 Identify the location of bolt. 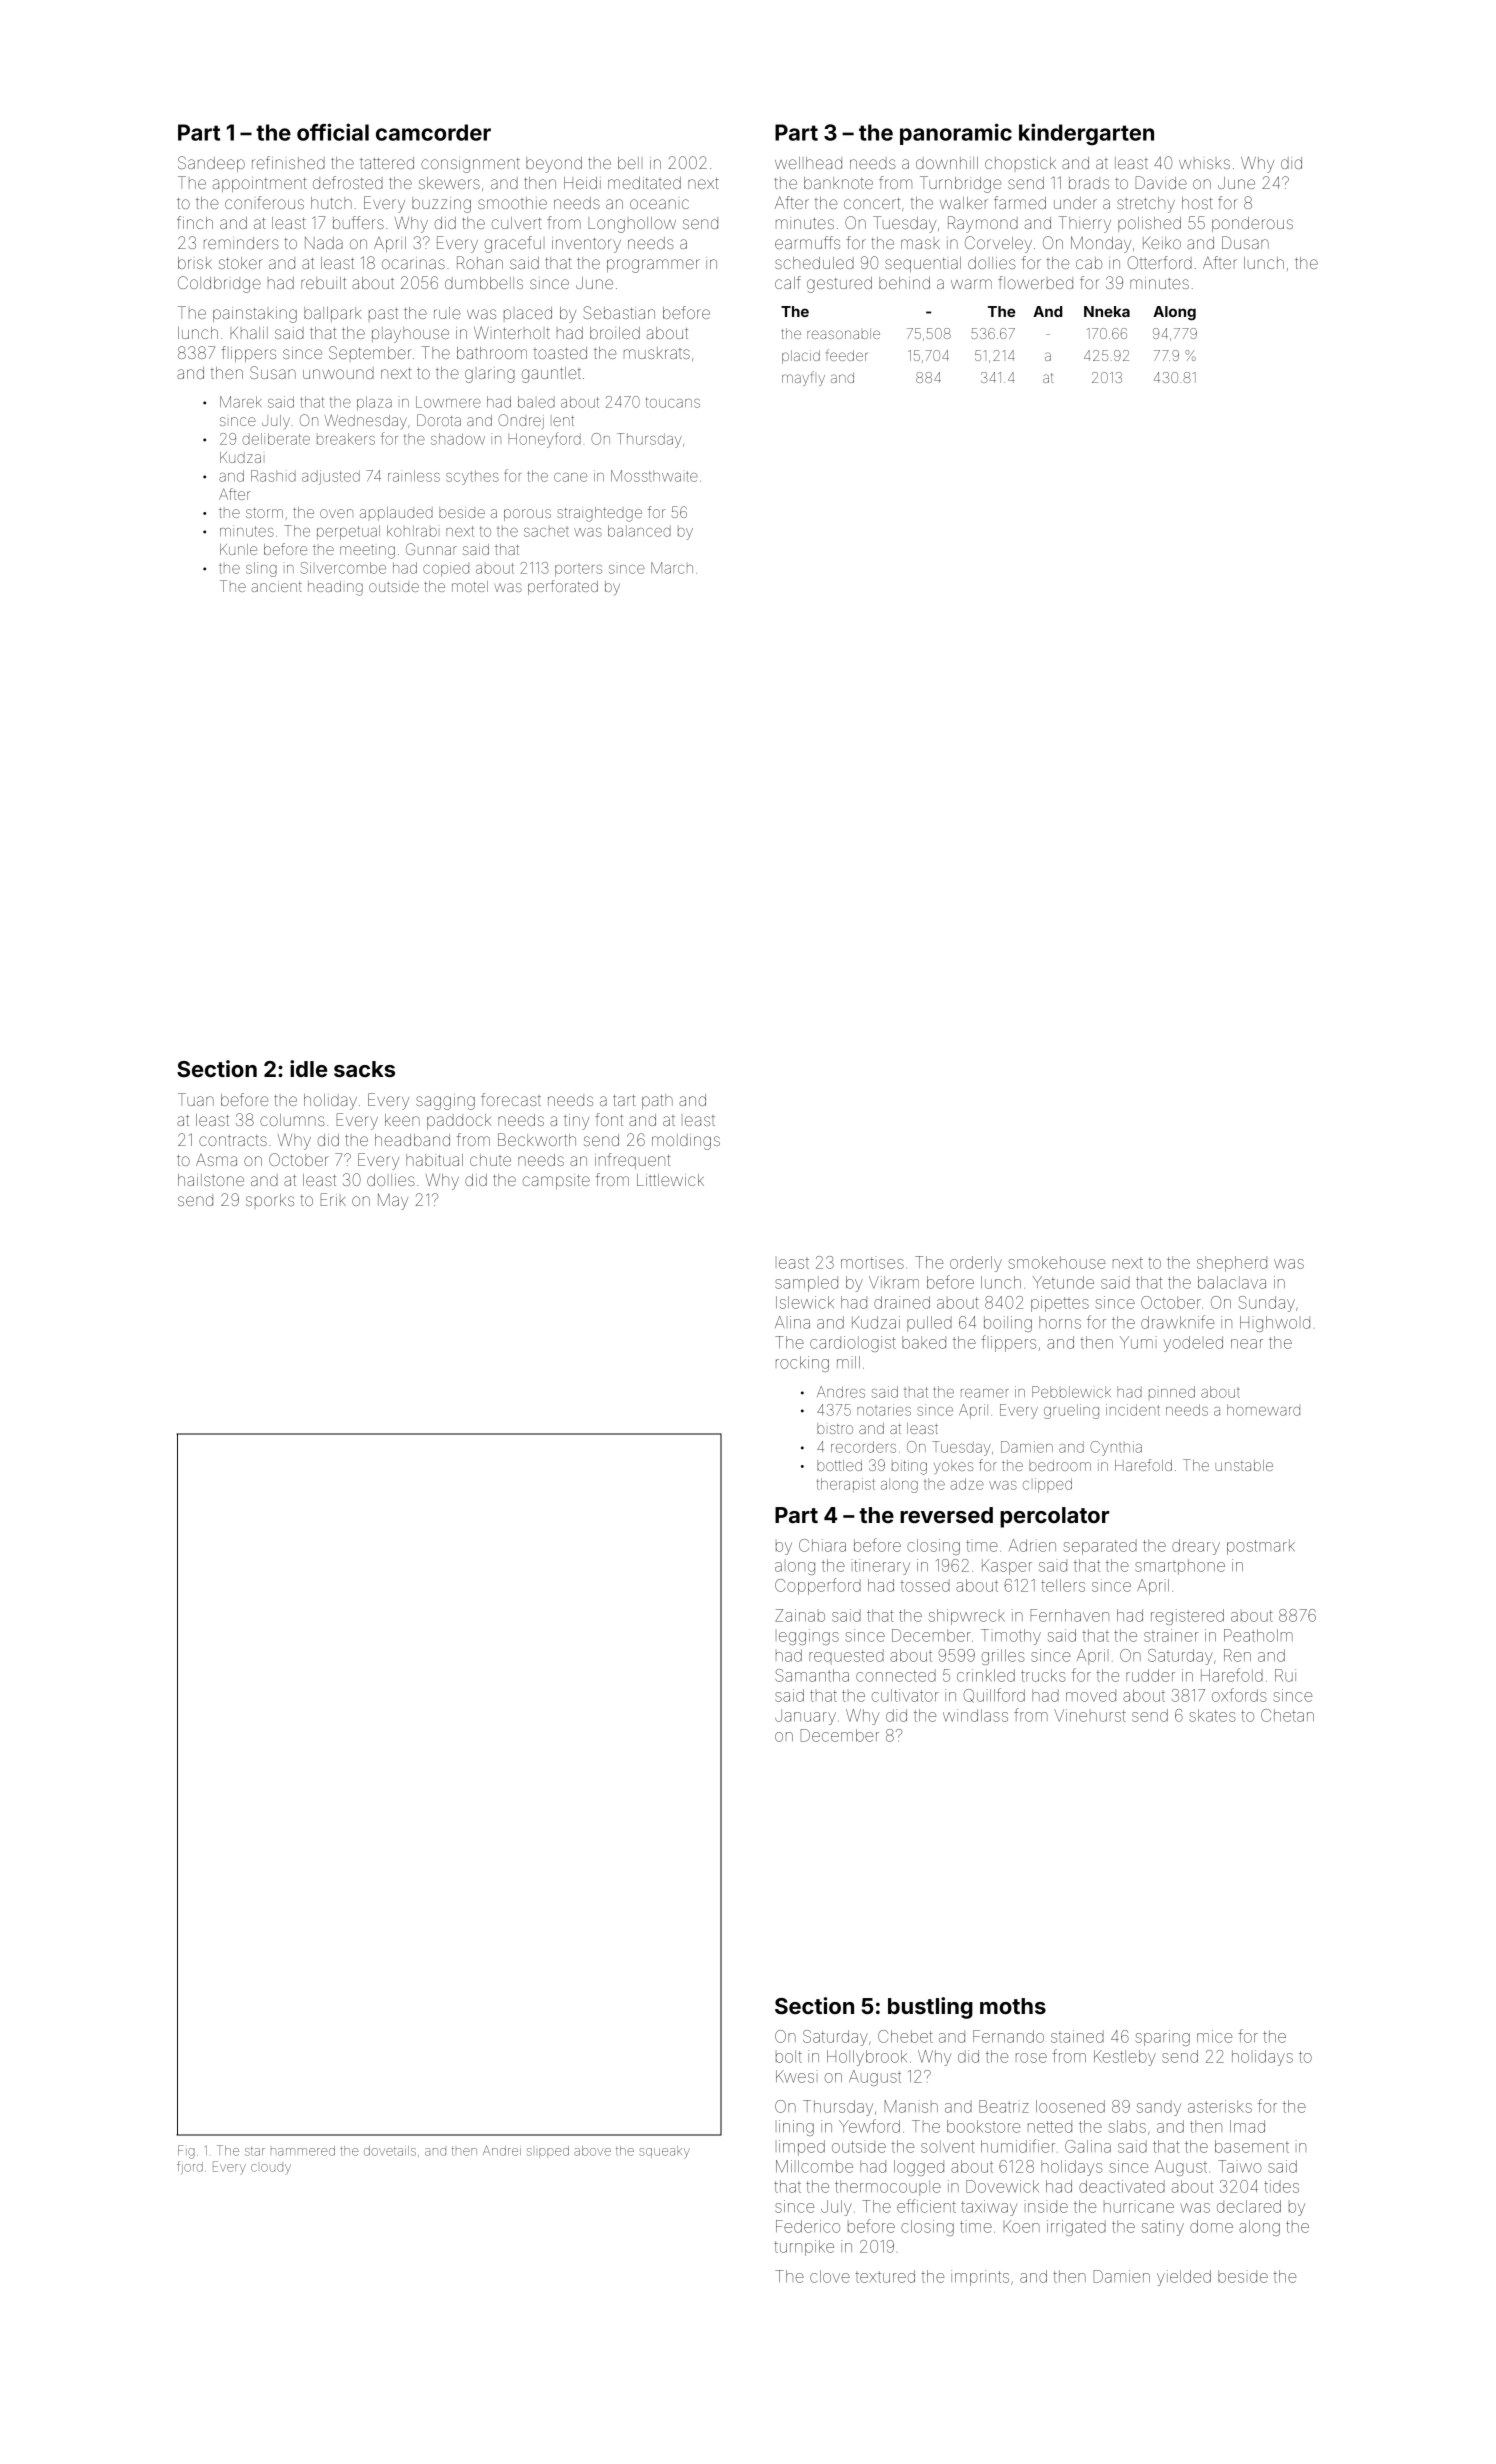
(789, 2056).
